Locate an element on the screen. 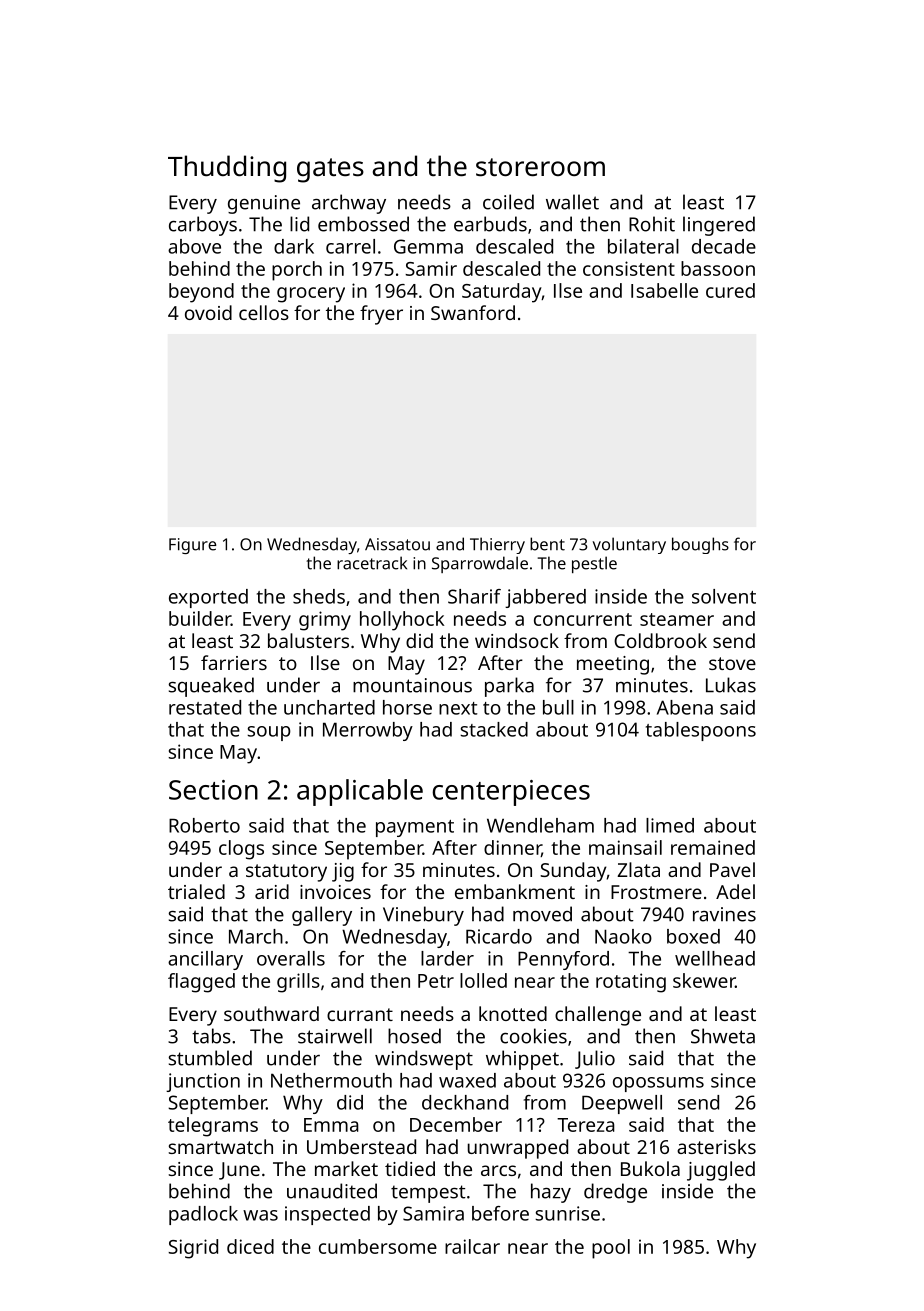 The width and height of the screenshot is (924, 1311). Section is located at coordinates (213, 790).
